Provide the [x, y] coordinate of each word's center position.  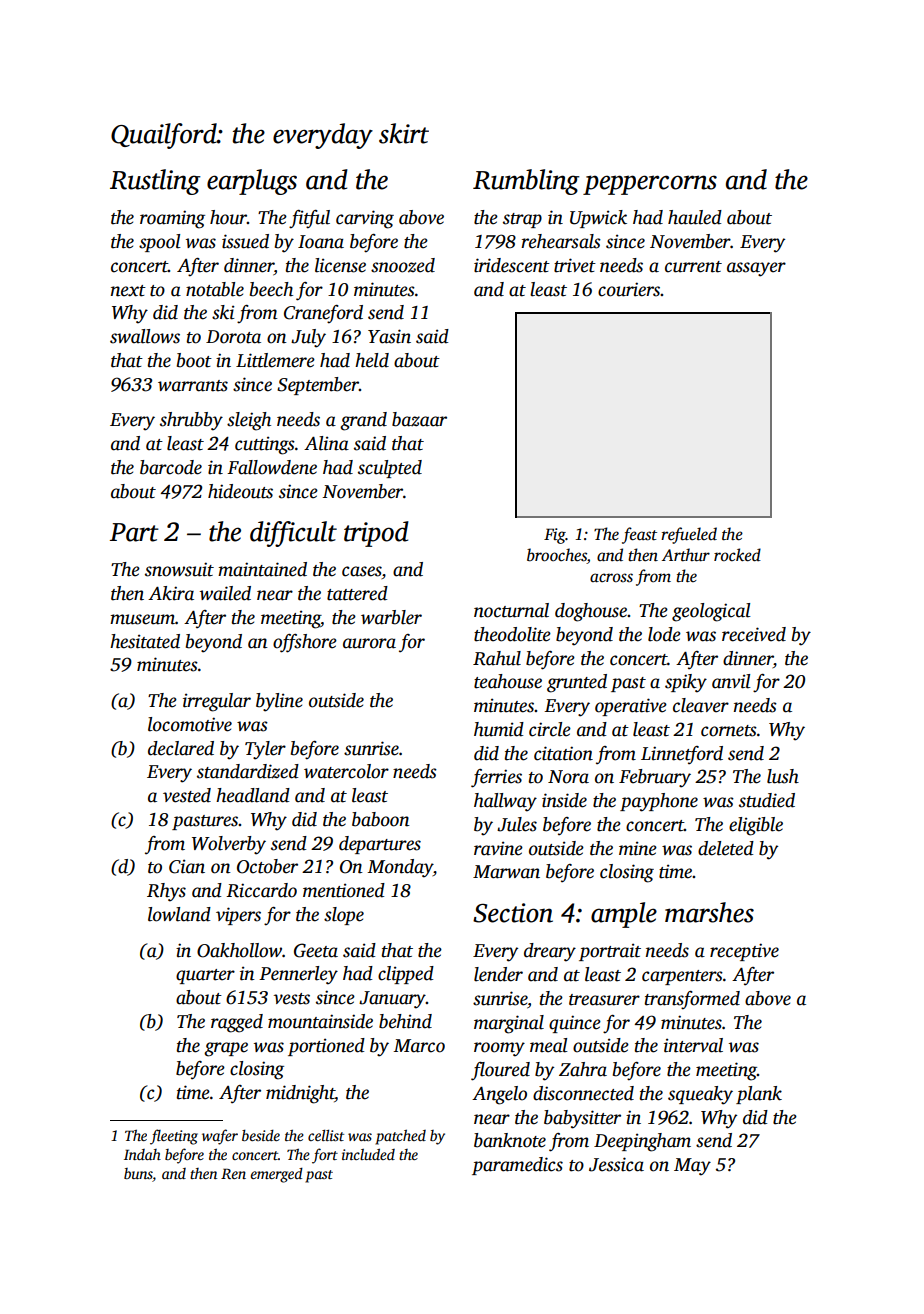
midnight [300, 1094]
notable [215, 289]
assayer [756, 269]
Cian [187, 866]
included [368, 1154]
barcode [171, 467]
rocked [737, 555]
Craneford [323, 314]
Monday [400, 868]
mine [638, 848]
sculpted [390, 469]
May [692, 1167]
